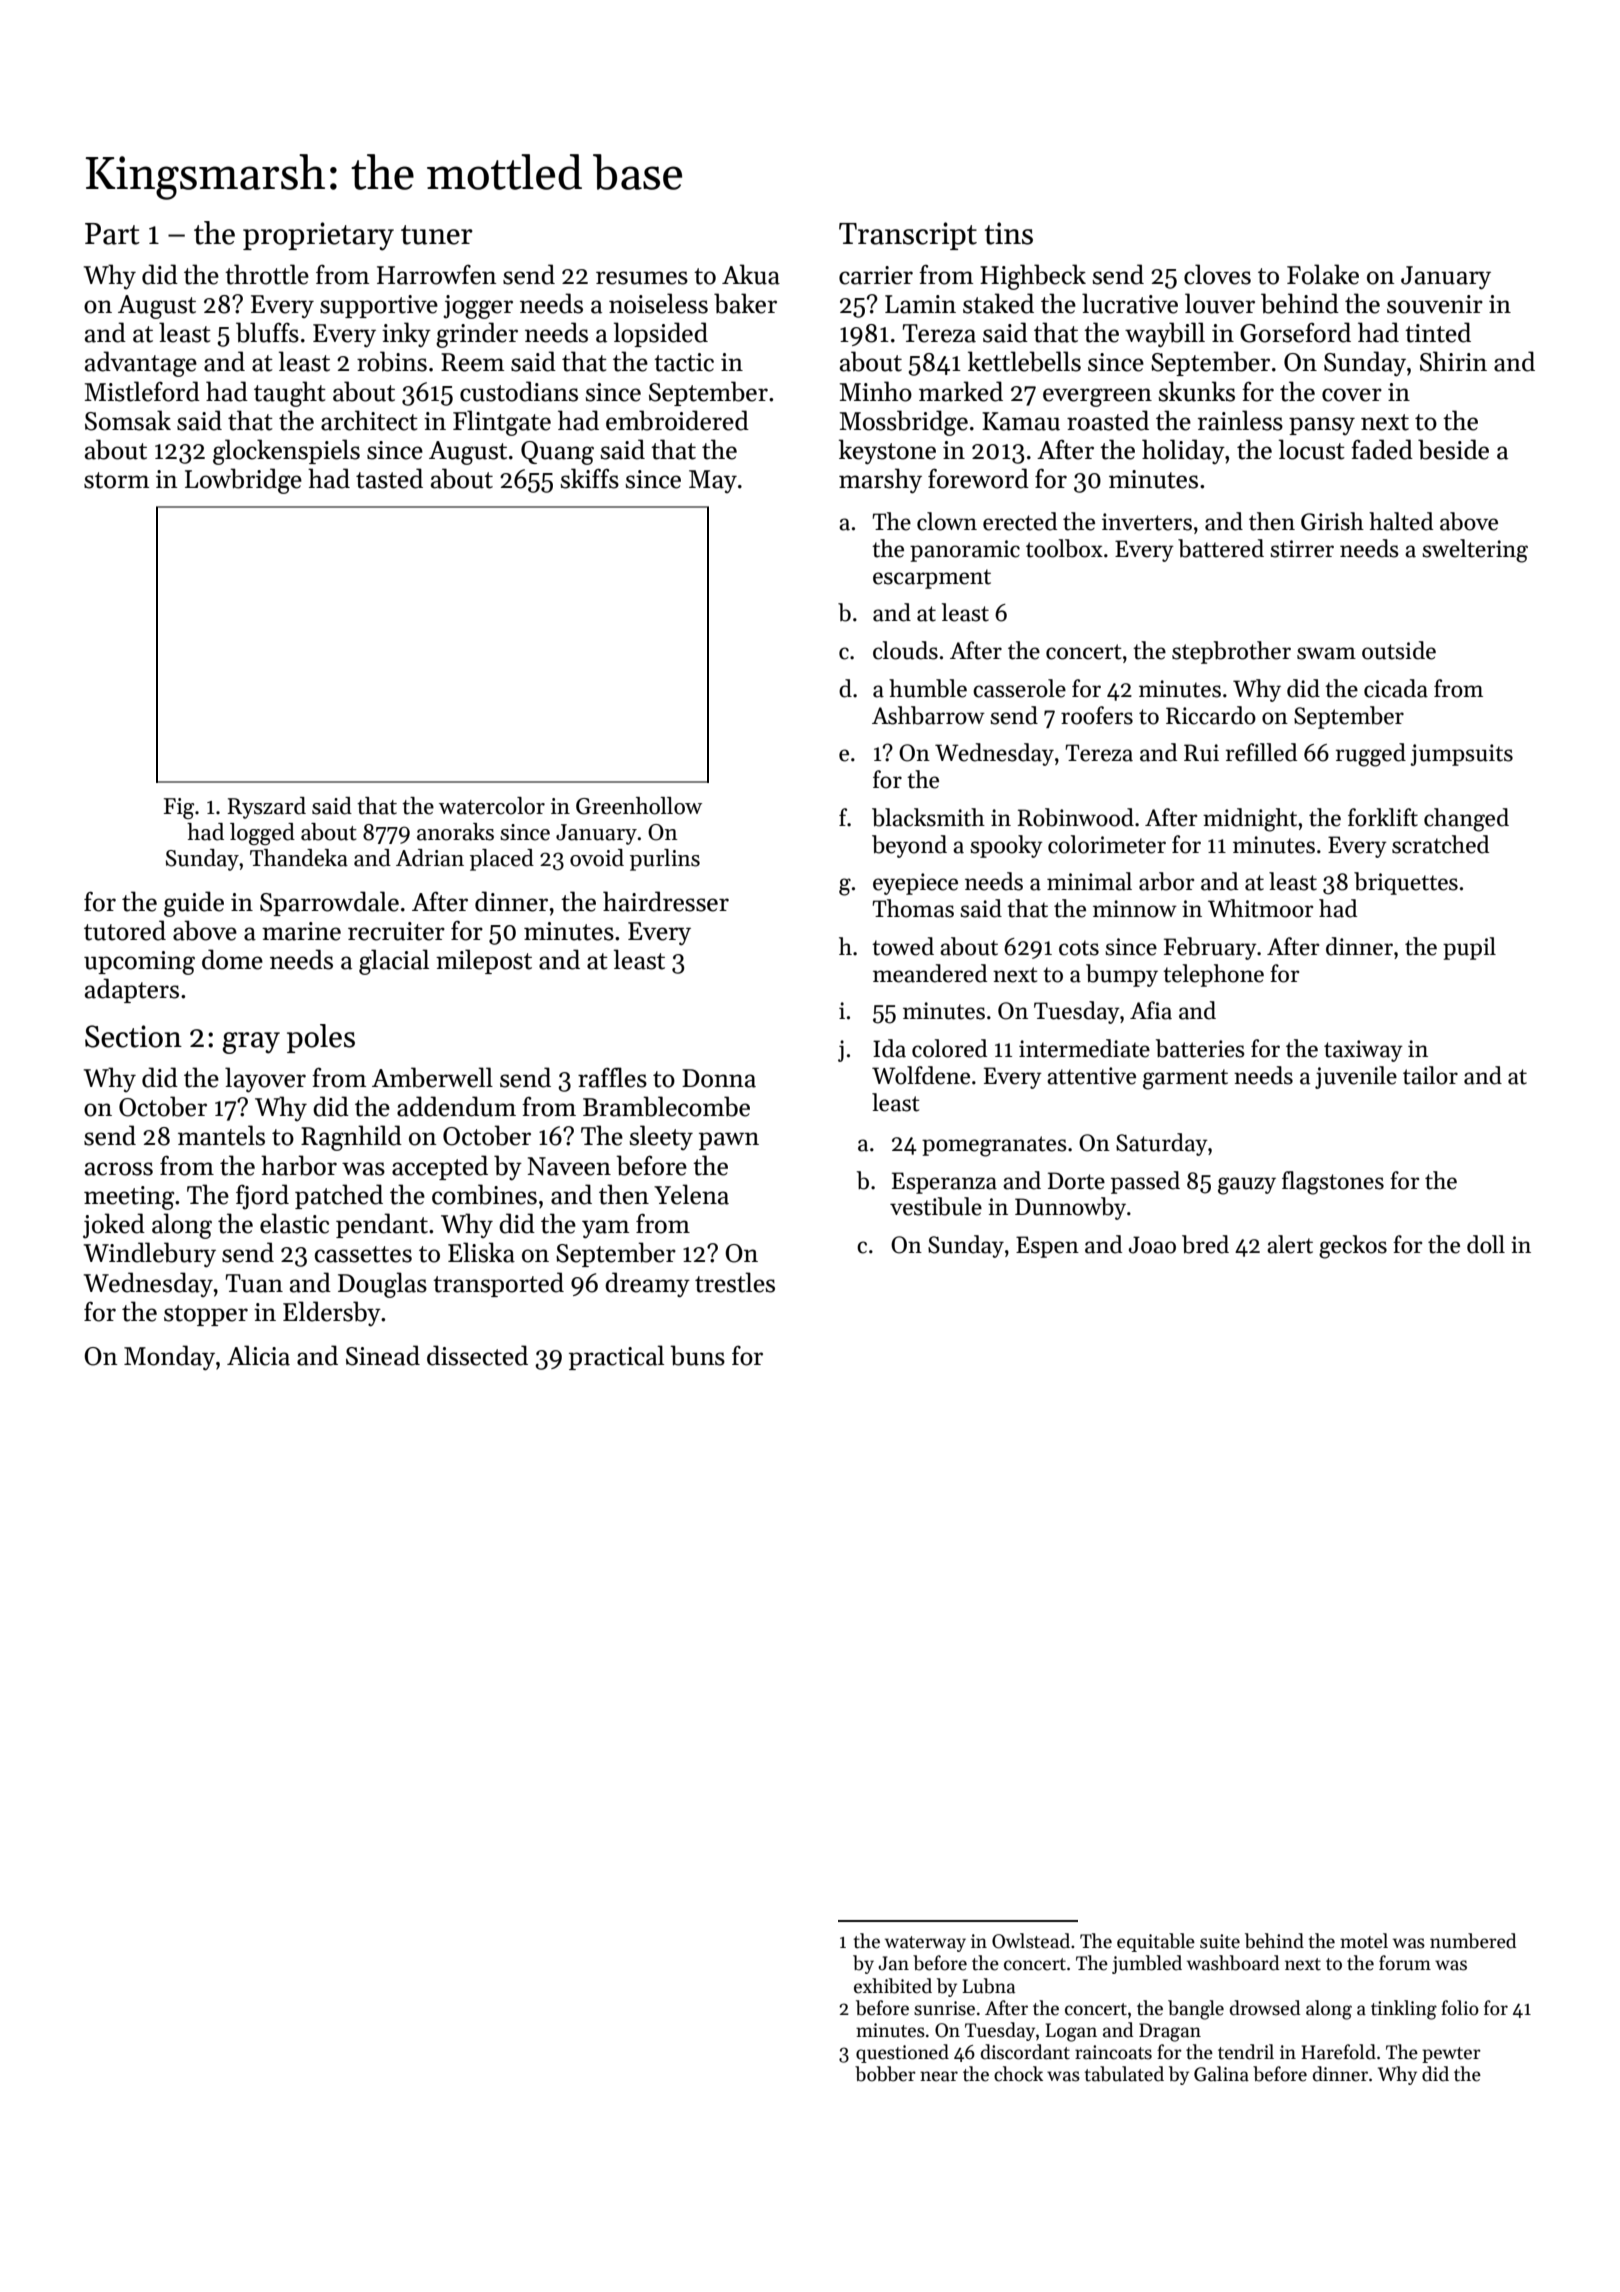 The image size is (1620, 2292). I want to click on Amberwell, so click(432, 1077).
